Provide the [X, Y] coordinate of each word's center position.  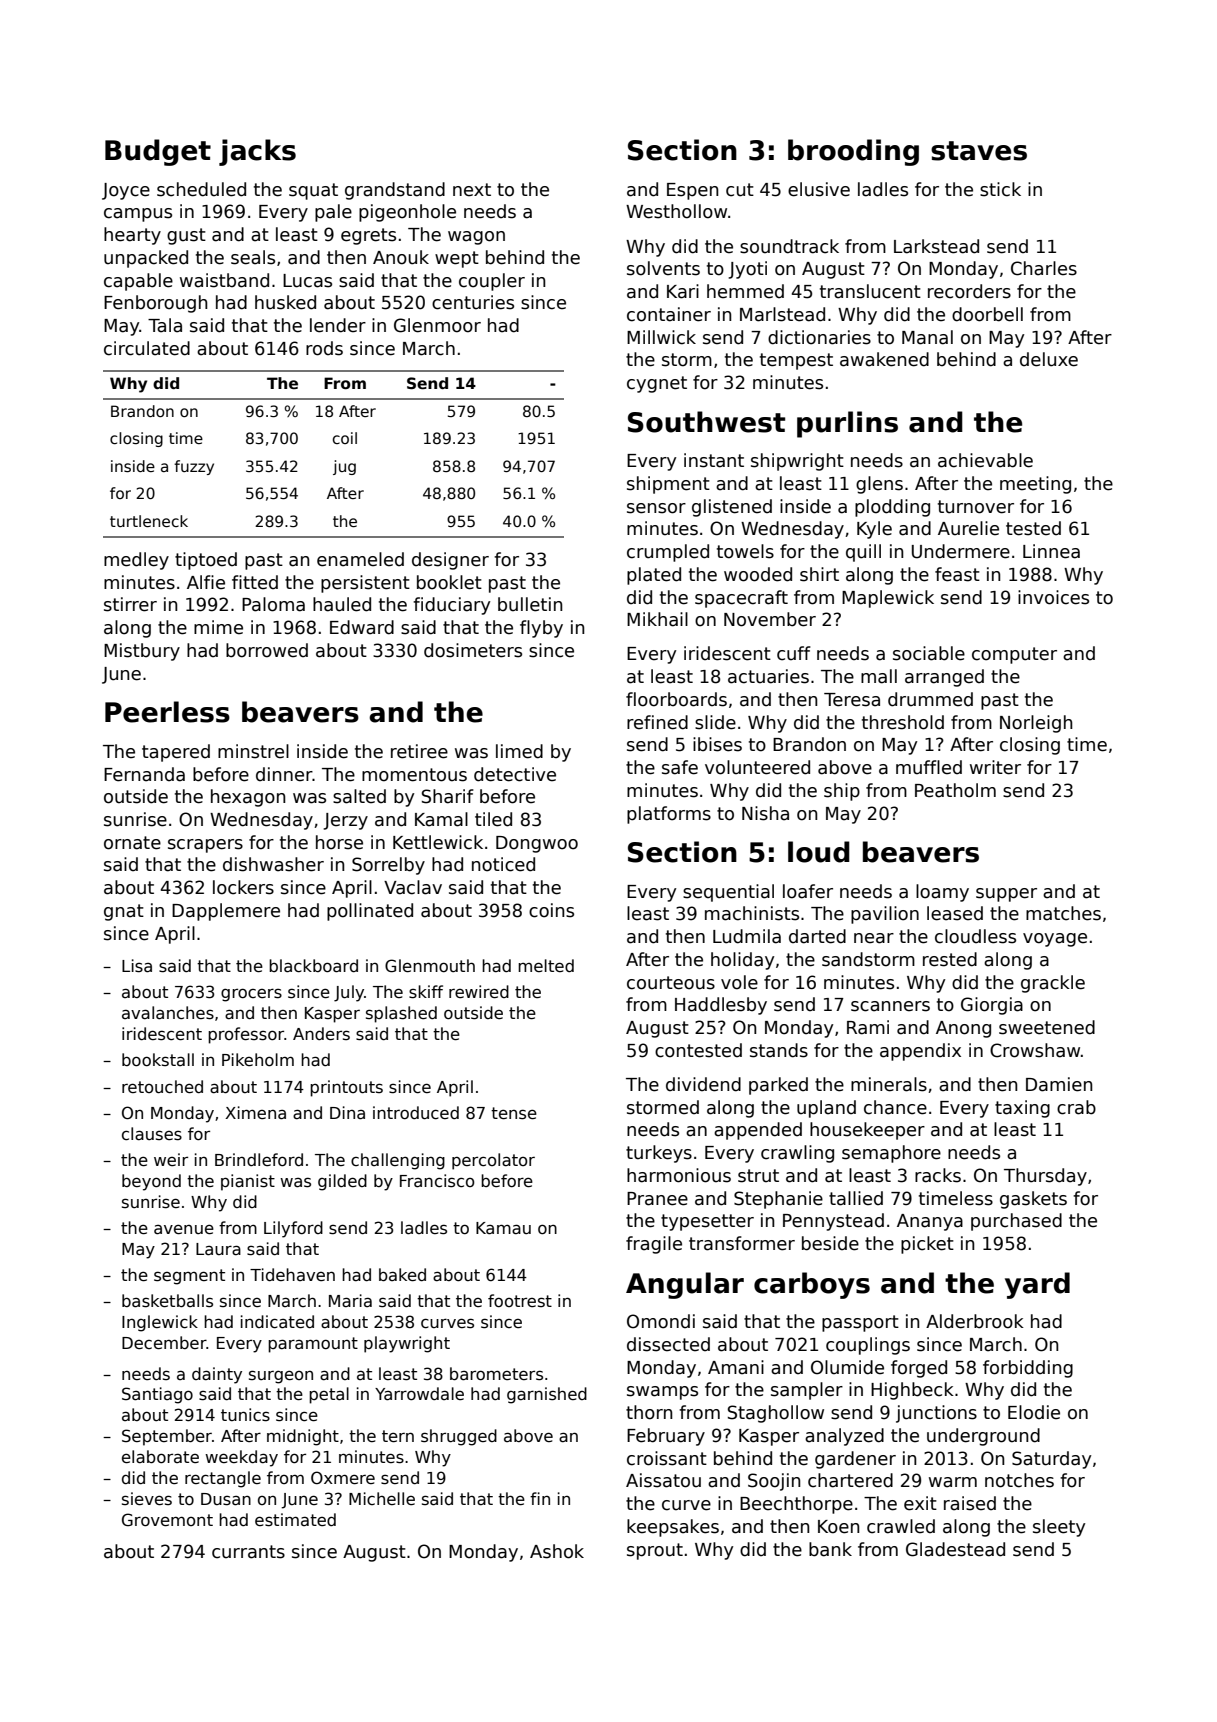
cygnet [657, 384]
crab [1076, 1107]
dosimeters [473, 650]
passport [860, 1323]
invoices [1053, 597]
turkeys [659, 1154]
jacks [257, 152]
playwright [407, 1344]
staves [979, 151]
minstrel [253, 751]
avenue [184, 1229]
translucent [870, 291]
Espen [692, 191]
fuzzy [194, 467]
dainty [217, 1375]
